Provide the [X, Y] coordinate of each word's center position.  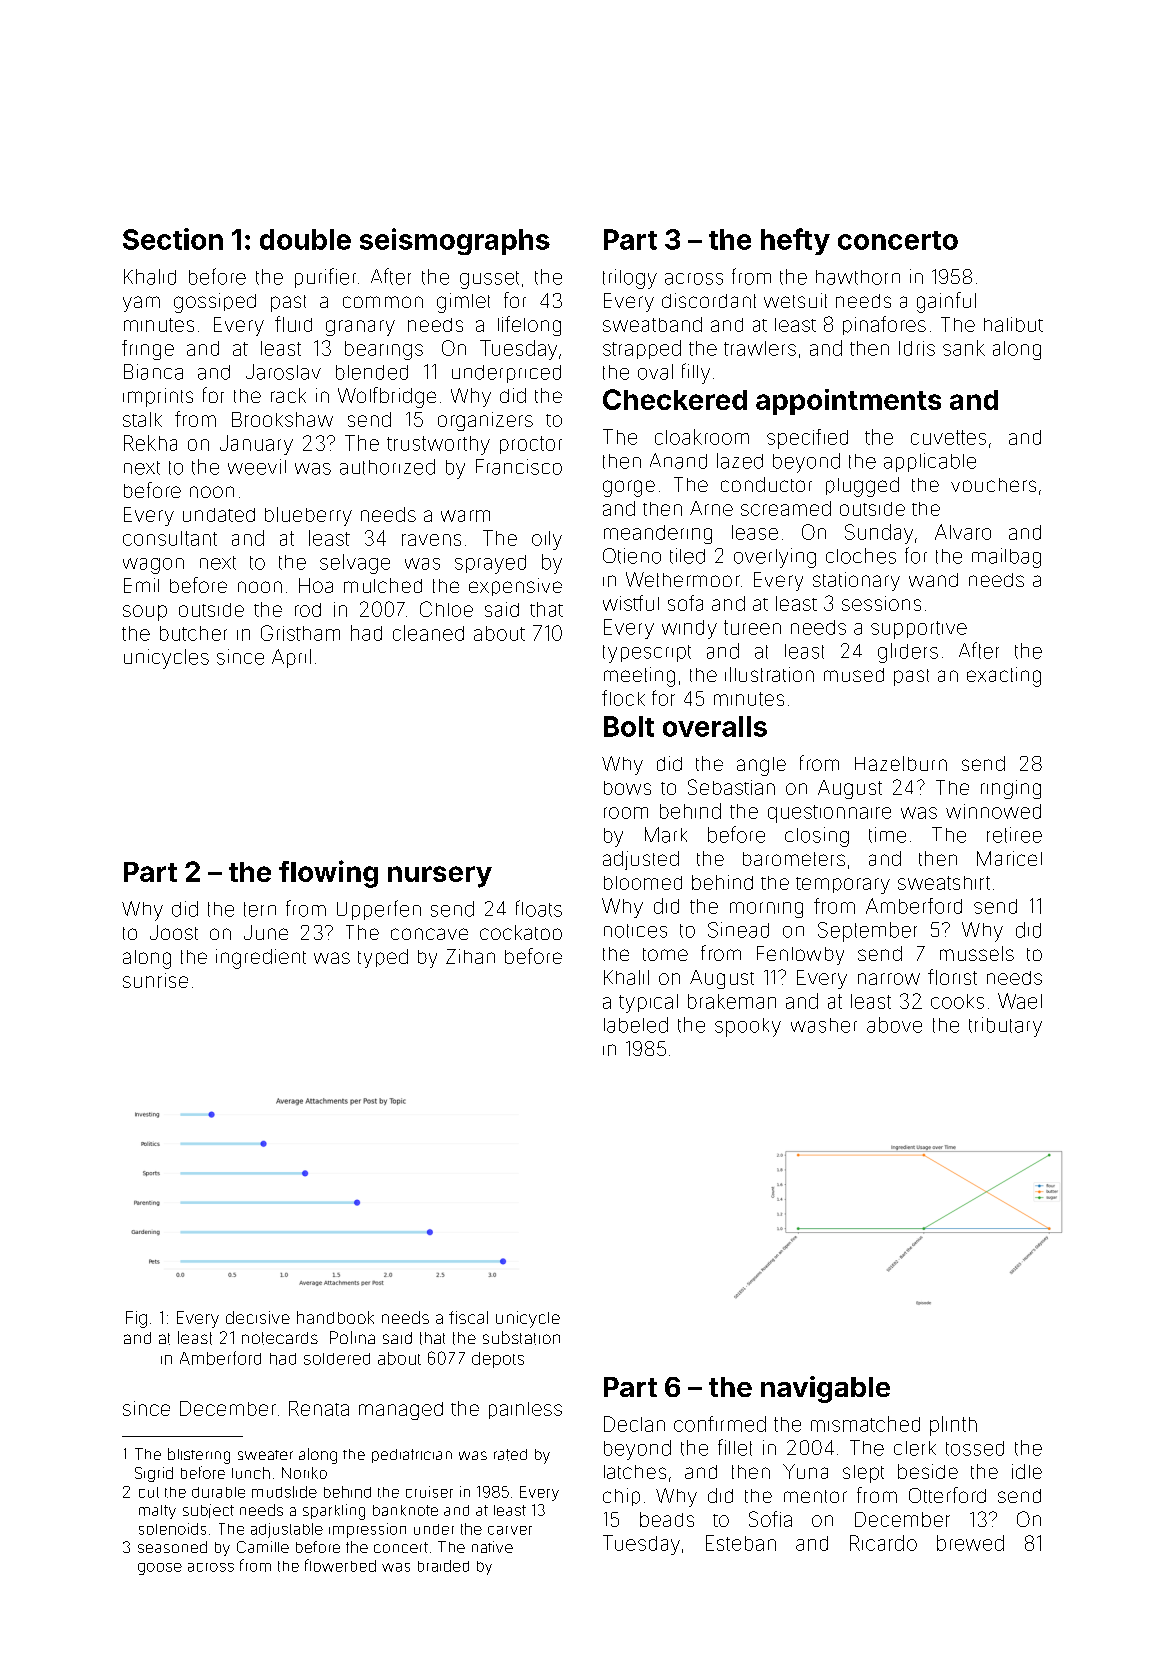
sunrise [155, 980]
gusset [489, 280]
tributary [1005, 1027]
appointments [848, 402]
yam [141, 304]
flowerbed [340, 1565]
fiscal [468, 1317]
